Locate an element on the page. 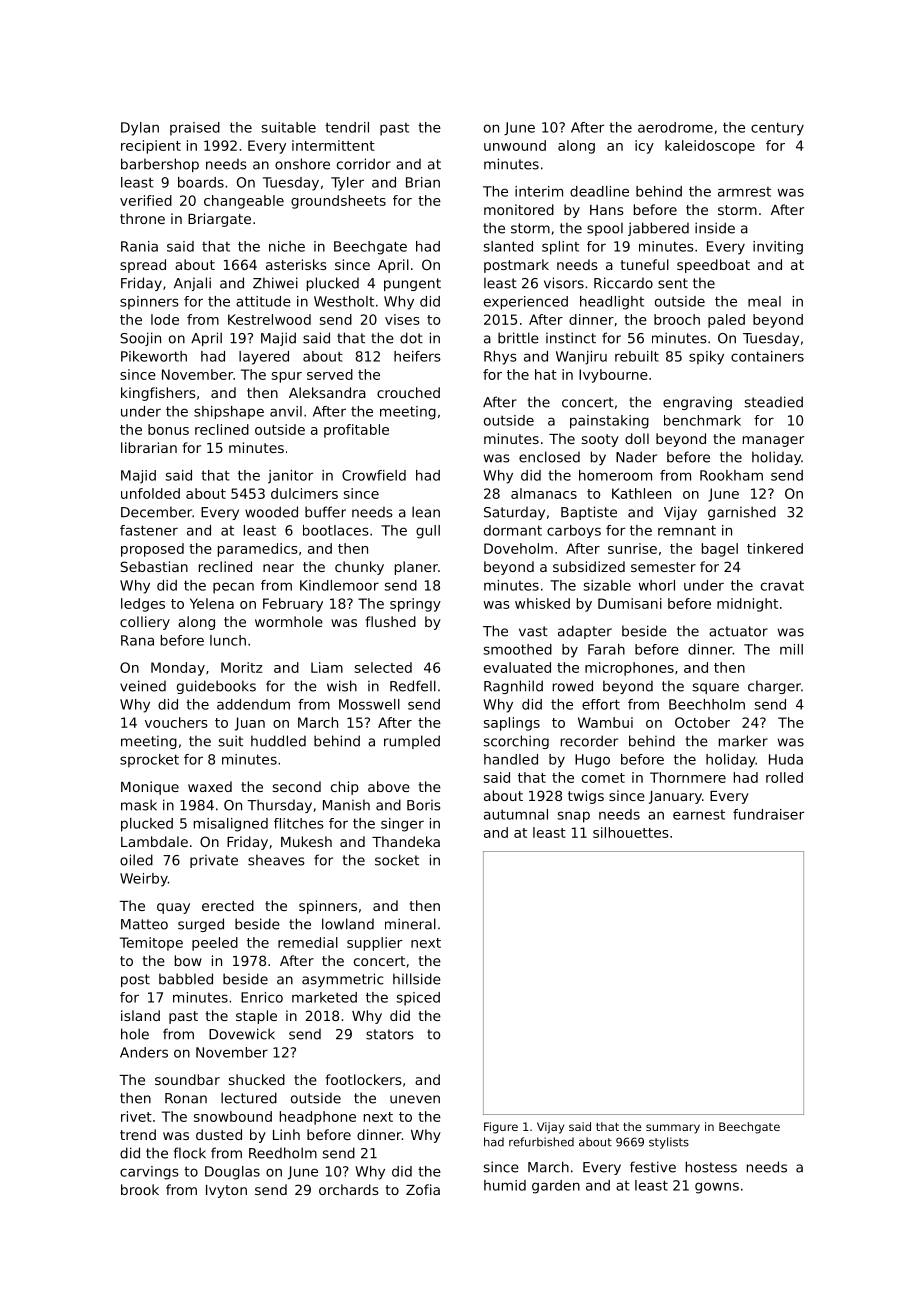 The width and height of the page is (924, 1308). tendril is located at coordinates (347, 127).
